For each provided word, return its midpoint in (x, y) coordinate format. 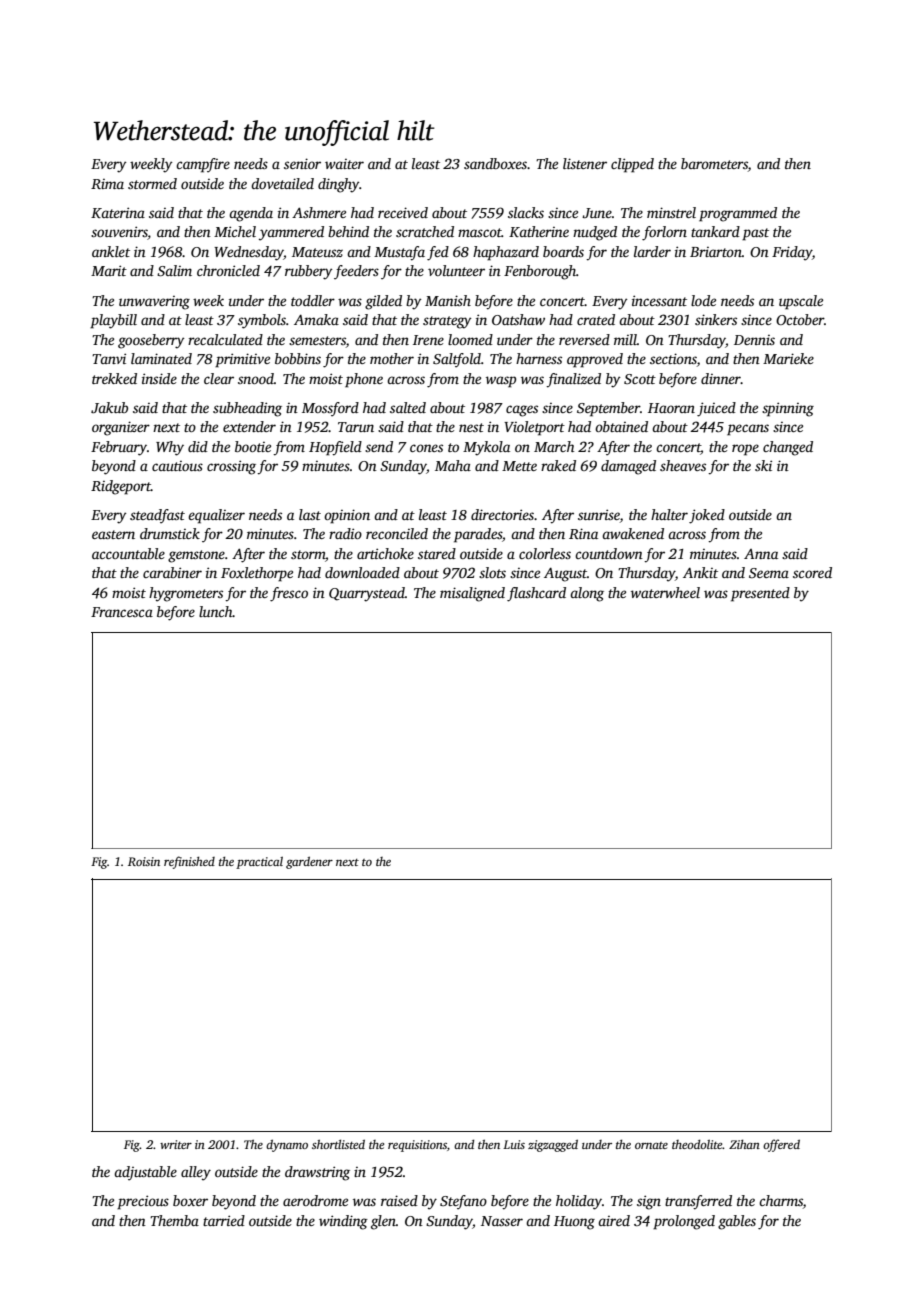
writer (176, 1144)
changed (788, 448)
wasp (501, 382)
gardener (309, 862)
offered (781, 1145)
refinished (189, 862)
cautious (177, 466)
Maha (453, 465)
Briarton (716, 252)
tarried (224, 1220)
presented (760, 594)
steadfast (157, 516)
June (597, 213)
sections (673, 360)
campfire (203, 165)
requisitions (417, 1146)
